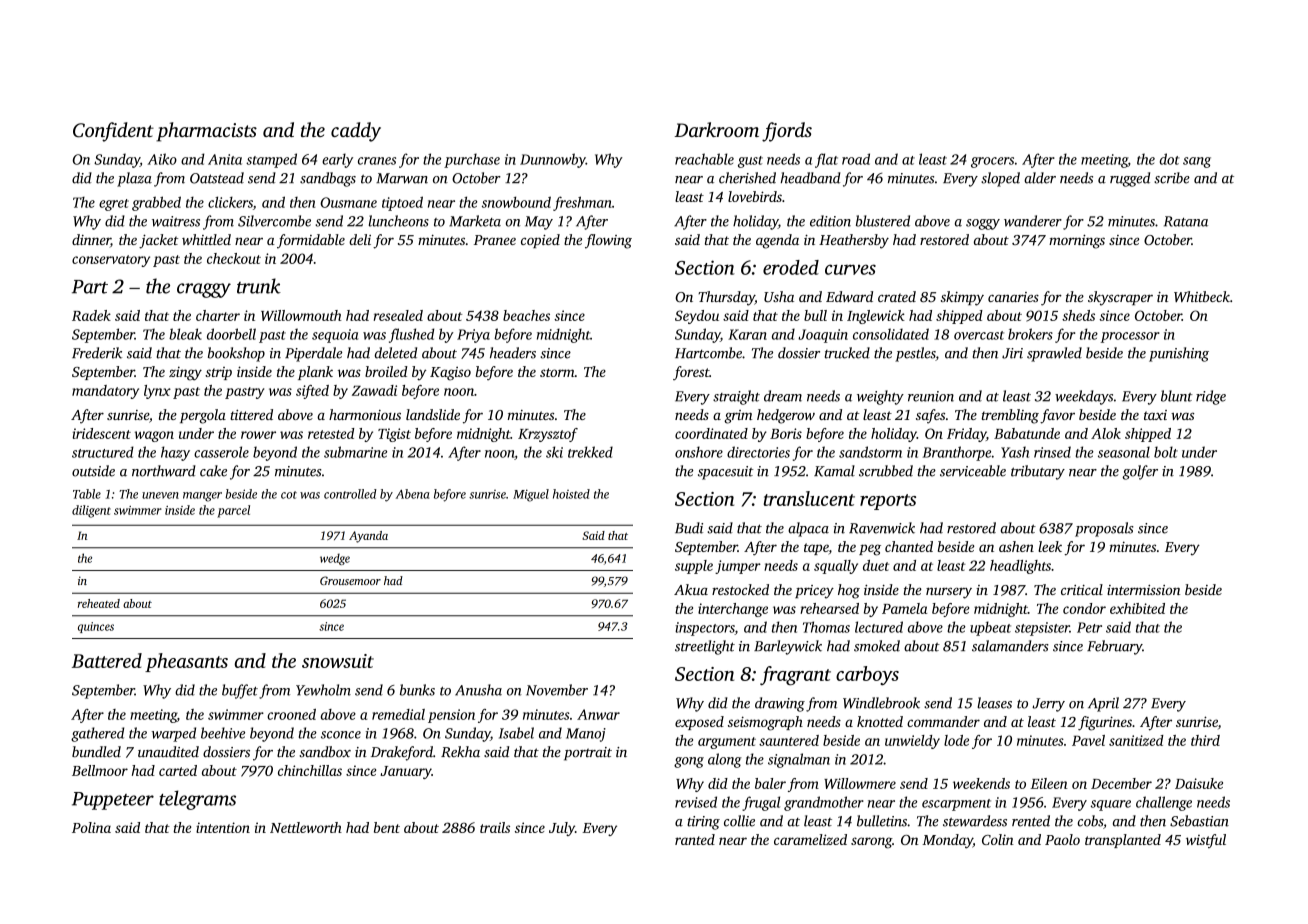  What do you see at coordinates (1114, 647) in the screenshot?
I see `February` at bounding box center [1114, 647].
